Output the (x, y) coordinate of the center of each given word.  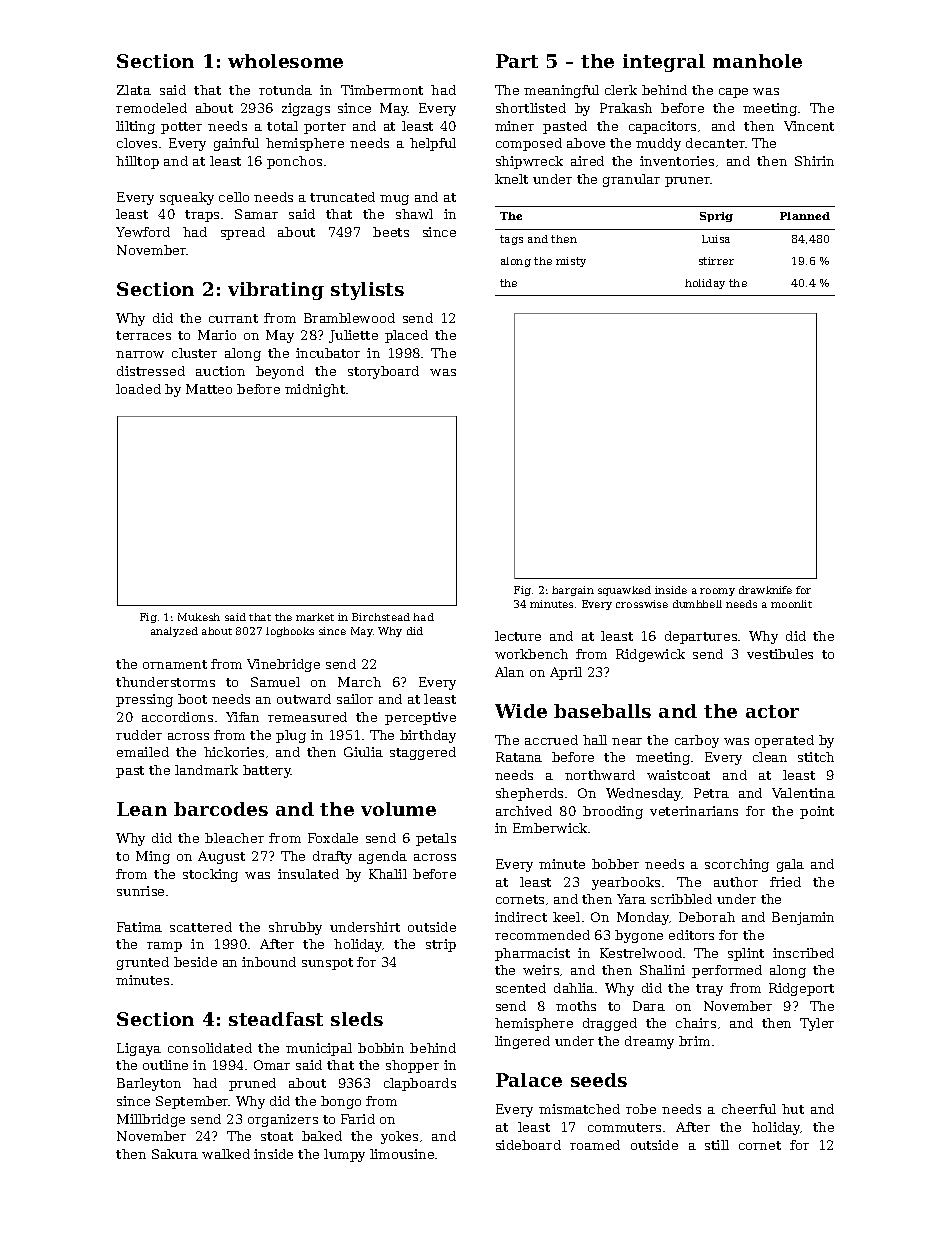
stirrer (716, 261)
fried (785, 882)
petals (436, 839)
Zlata (134, 90)
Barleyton (149, 1084)
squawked (624, 591)
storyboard (383, 372)
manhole (757, 61)
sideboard (528, 1145)
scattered (201, 927)
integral (664, 63)
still (717, 1145)
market (315, 617)
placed (406, 336)
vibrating (276, 291)
